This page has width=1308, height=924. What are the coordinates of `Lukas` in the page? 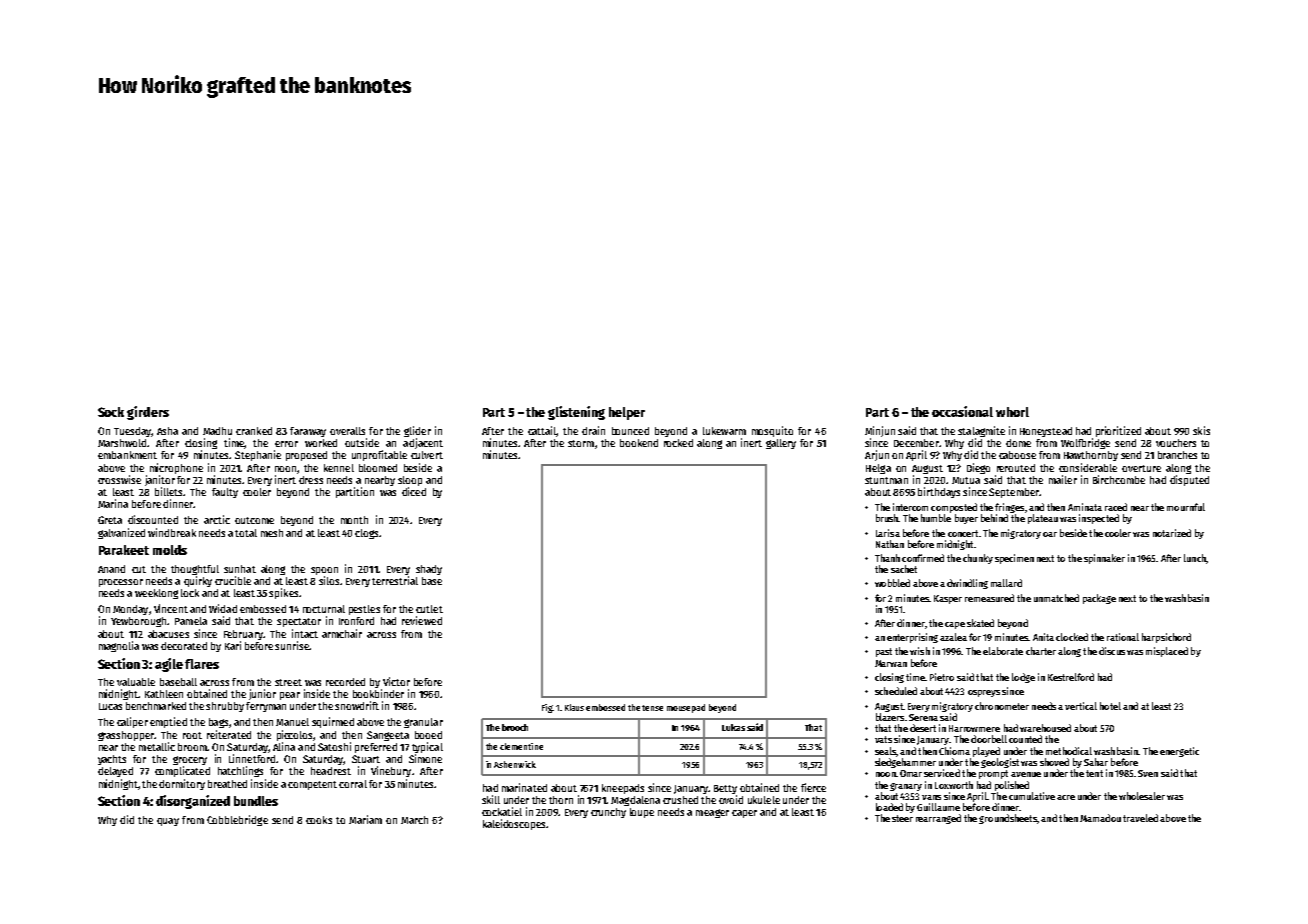 It's located at (733, 727).
